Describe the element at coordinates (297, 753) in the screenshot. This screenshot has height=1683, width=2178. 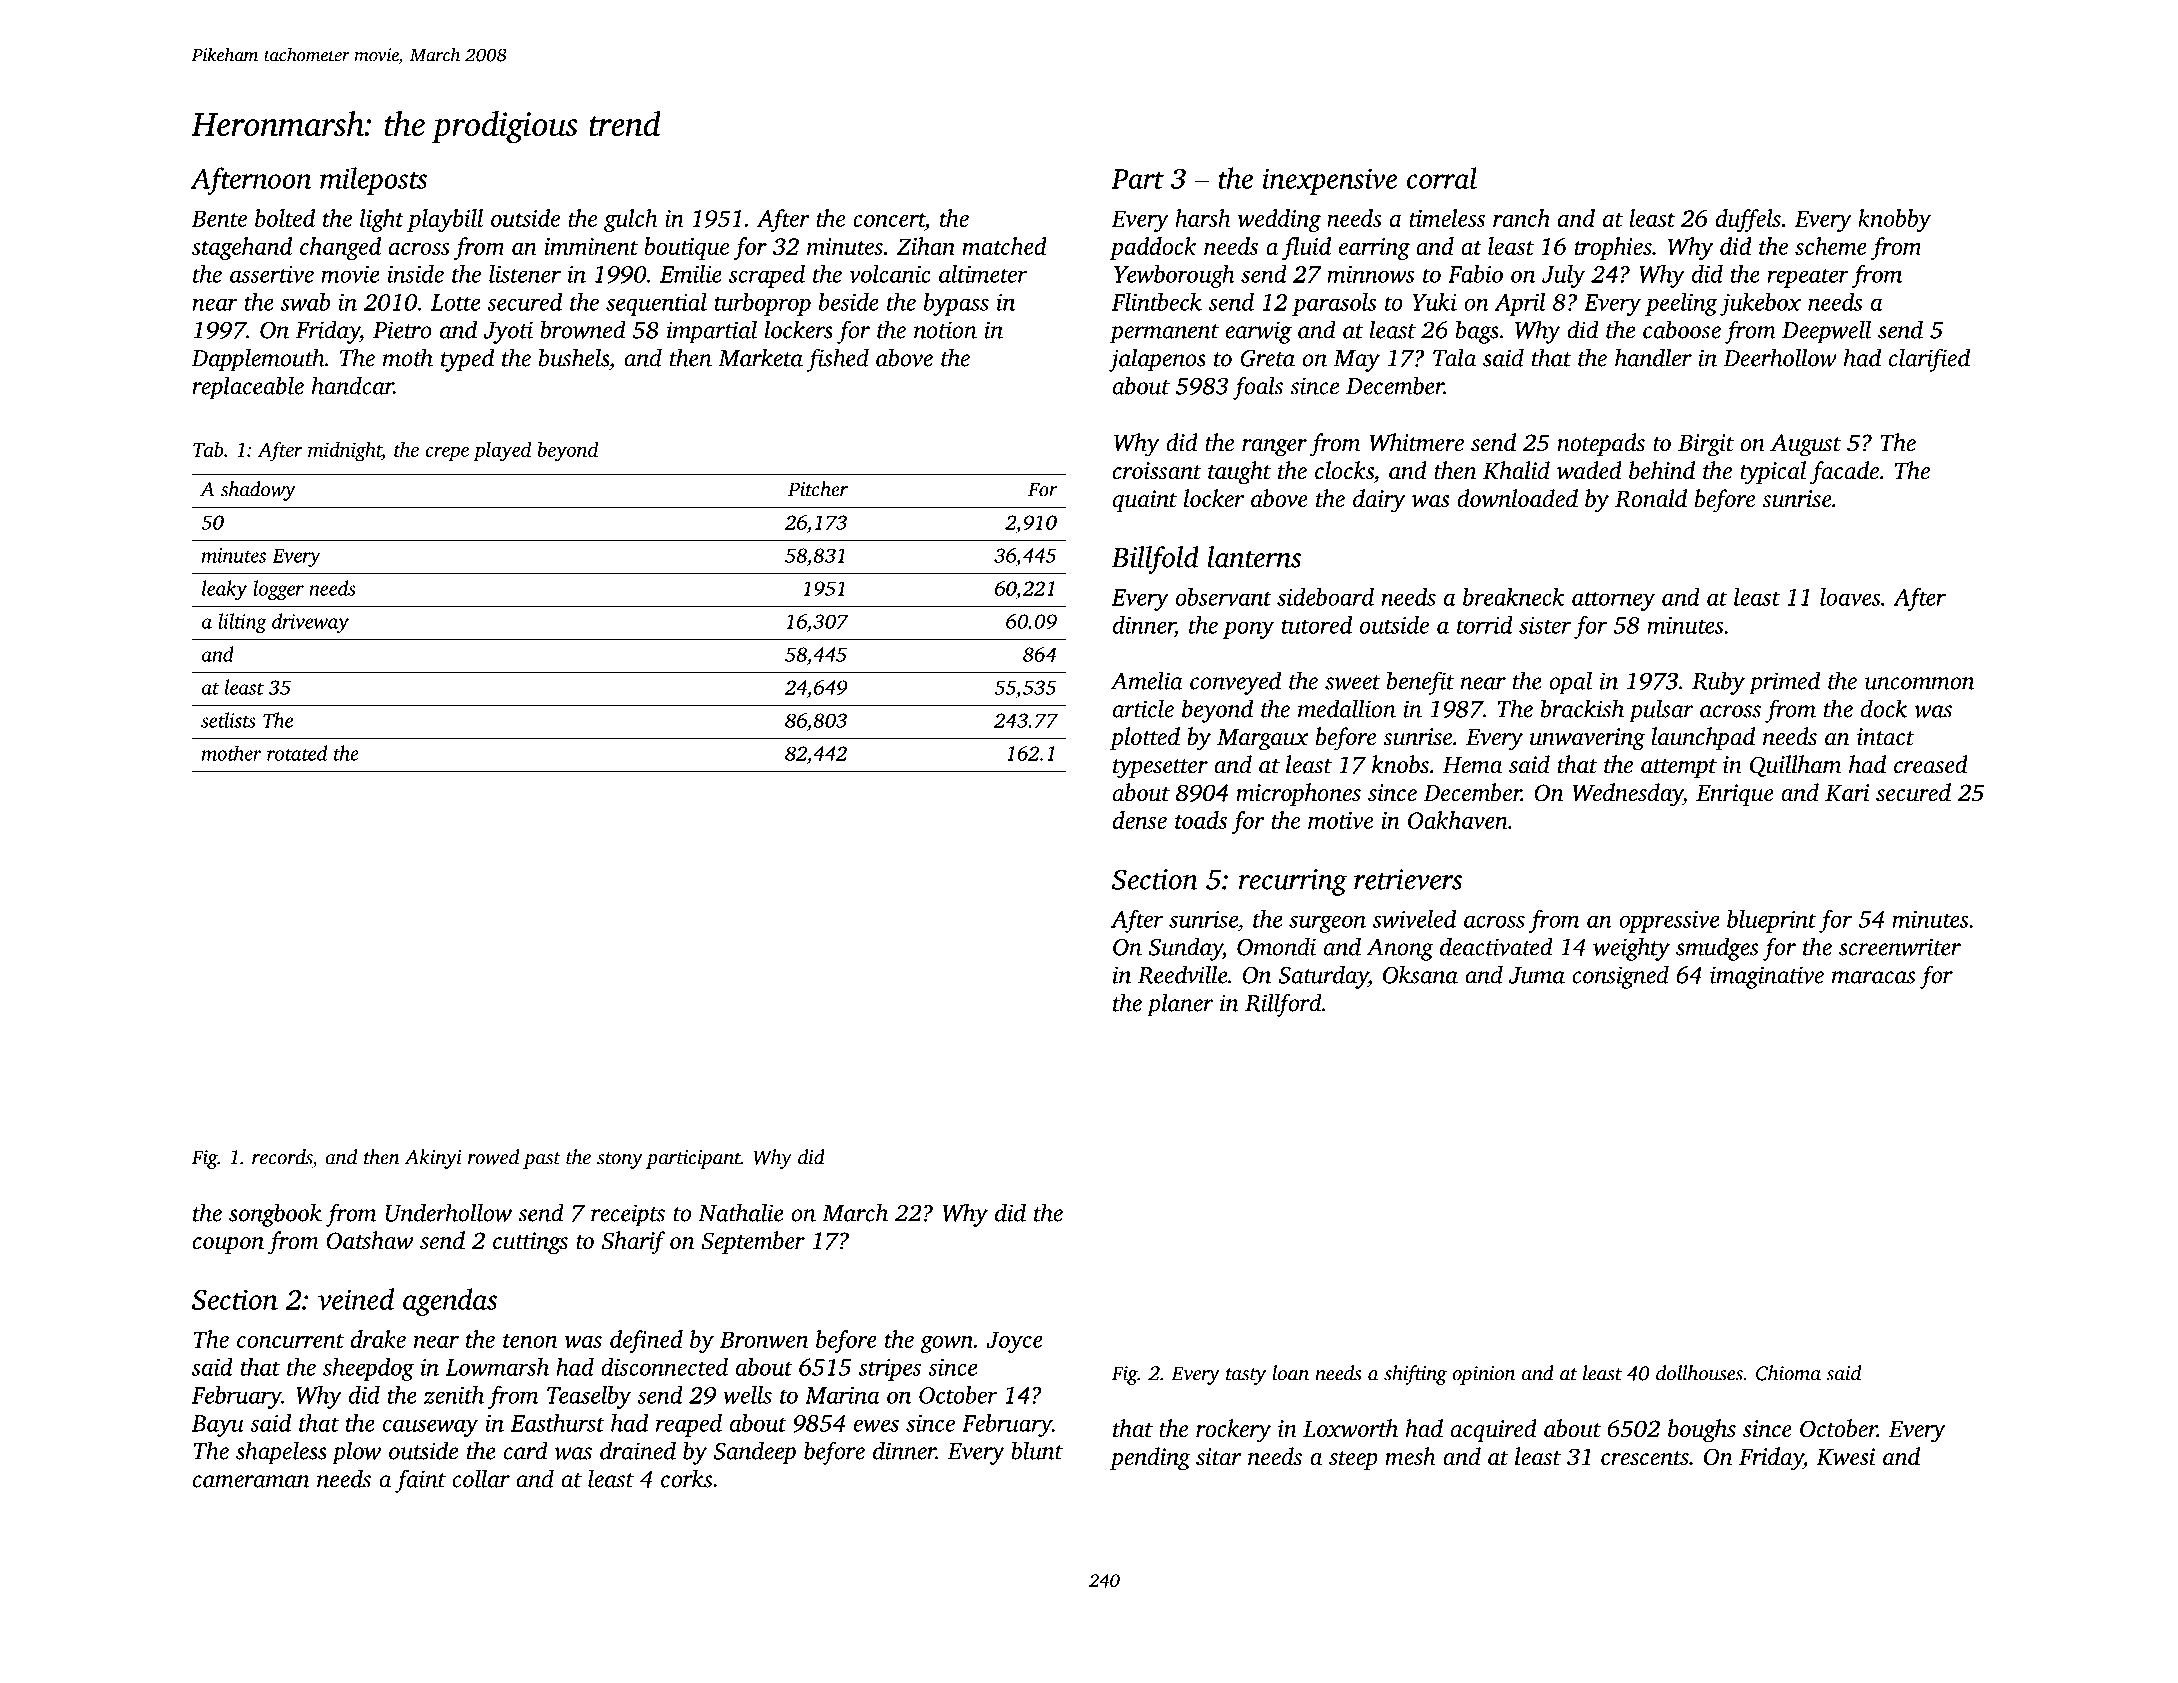
I see `rotated` at that location.
